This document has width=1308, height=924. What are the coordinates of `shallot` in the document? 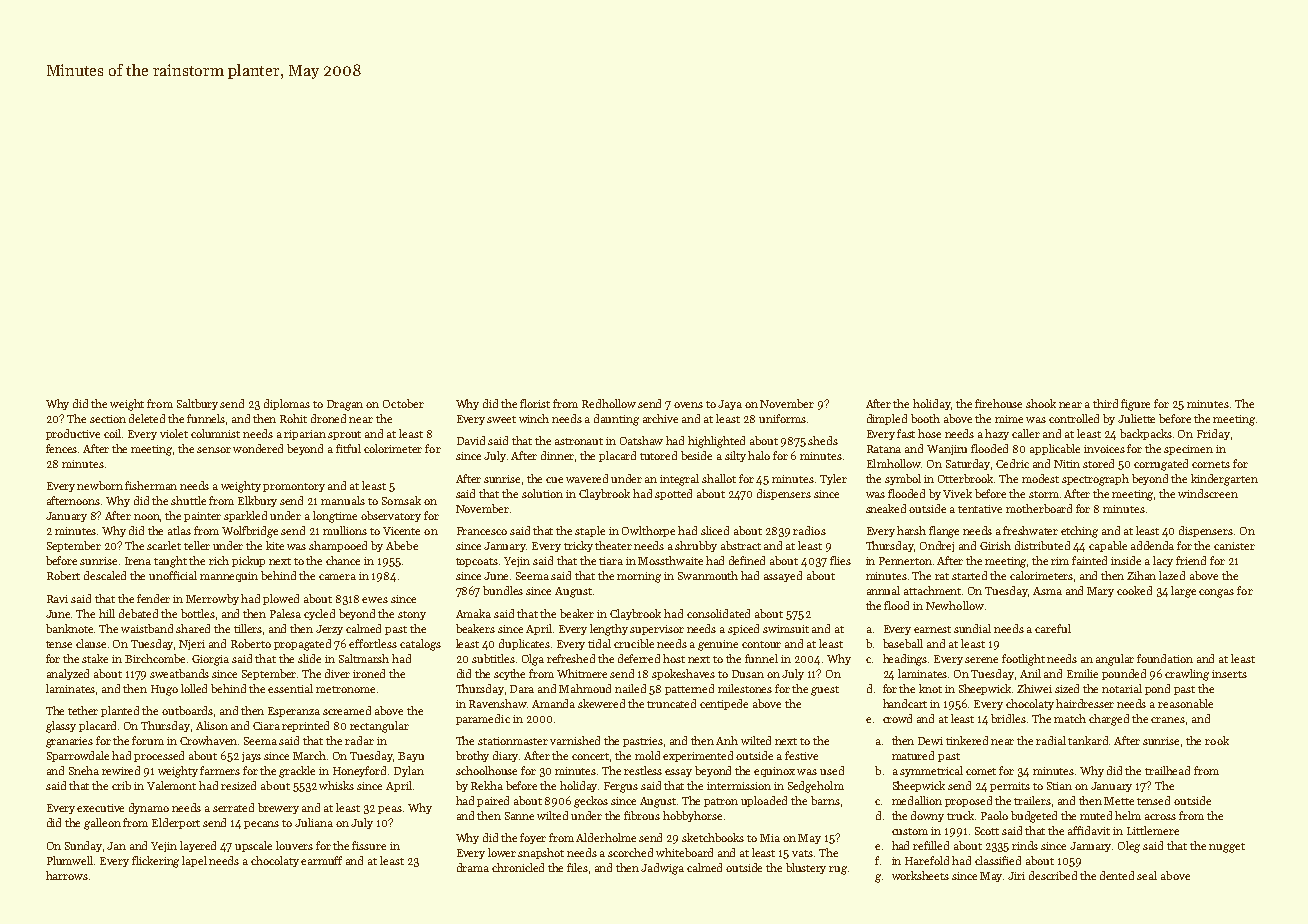 It's located at (719, 478).
